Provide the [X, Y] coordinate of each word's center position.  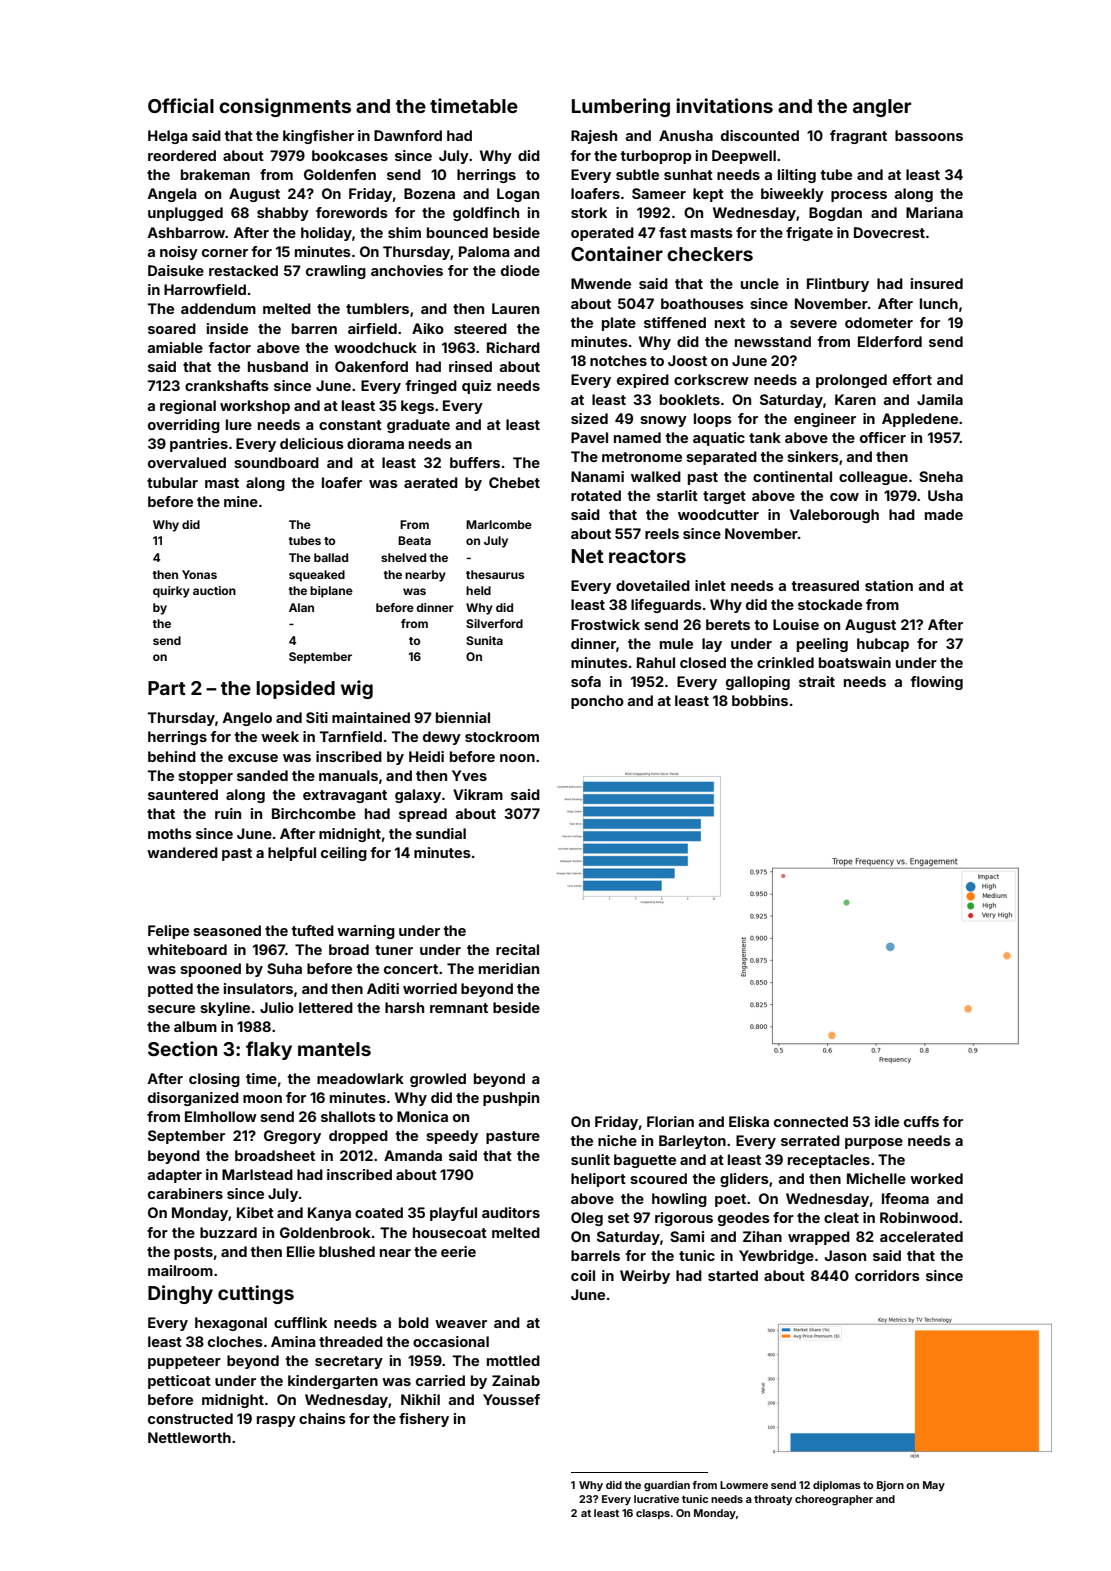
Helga [168, 137]
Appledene [920, 420]
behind [172, 756]
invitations [724, 105]
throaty [773, 1500]
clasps [653, 1514]
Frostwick [605, 624]
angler [882, 108]
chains [322, 1418]
